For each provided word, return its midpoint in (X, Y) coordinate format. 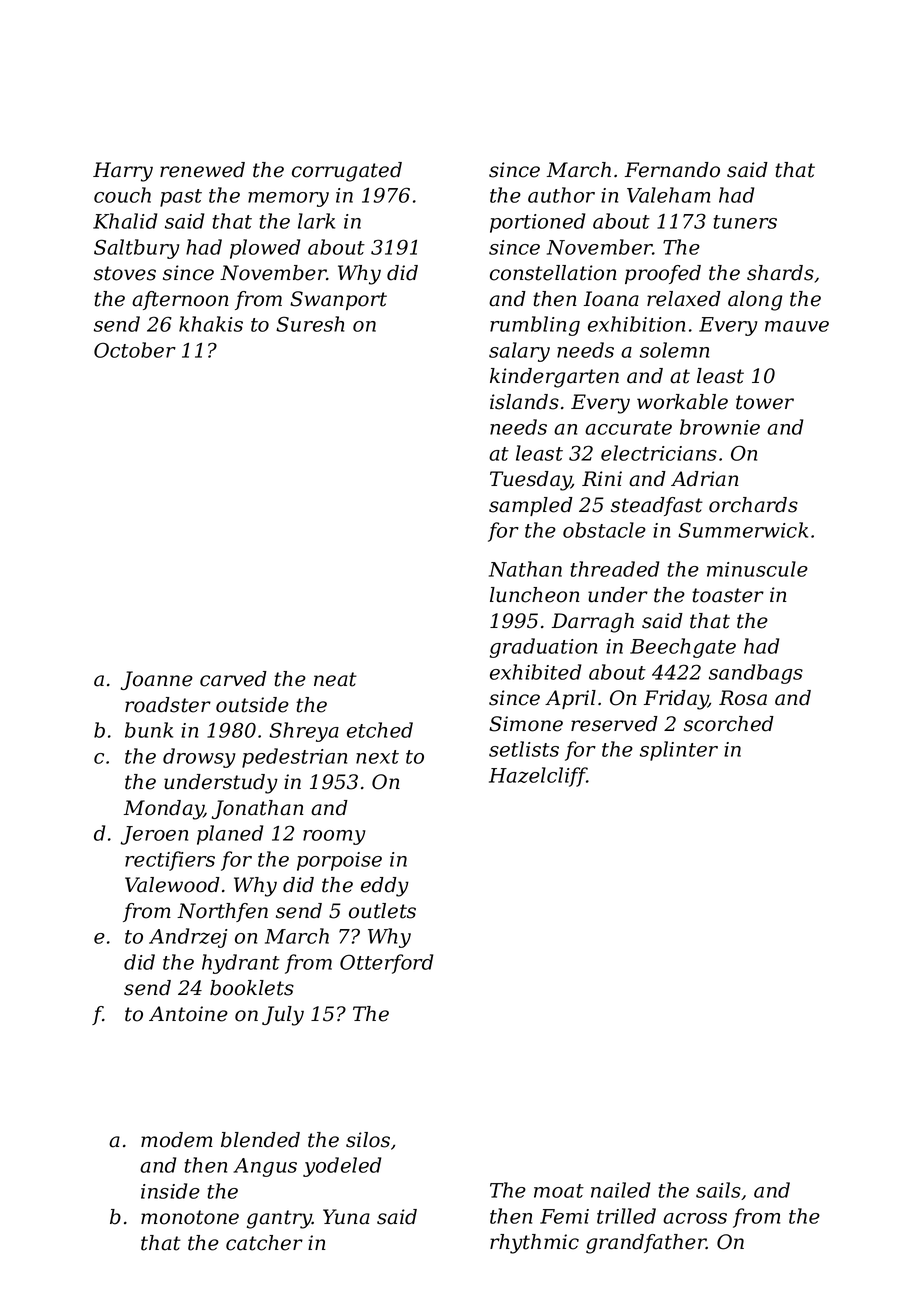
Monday (164, 810)
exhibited (535, 672)
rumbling (535, 326)
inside (170, 1191)
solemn (674, 350)
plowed (265, 249)
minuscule (757, 569)
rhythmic (534, 1244)
